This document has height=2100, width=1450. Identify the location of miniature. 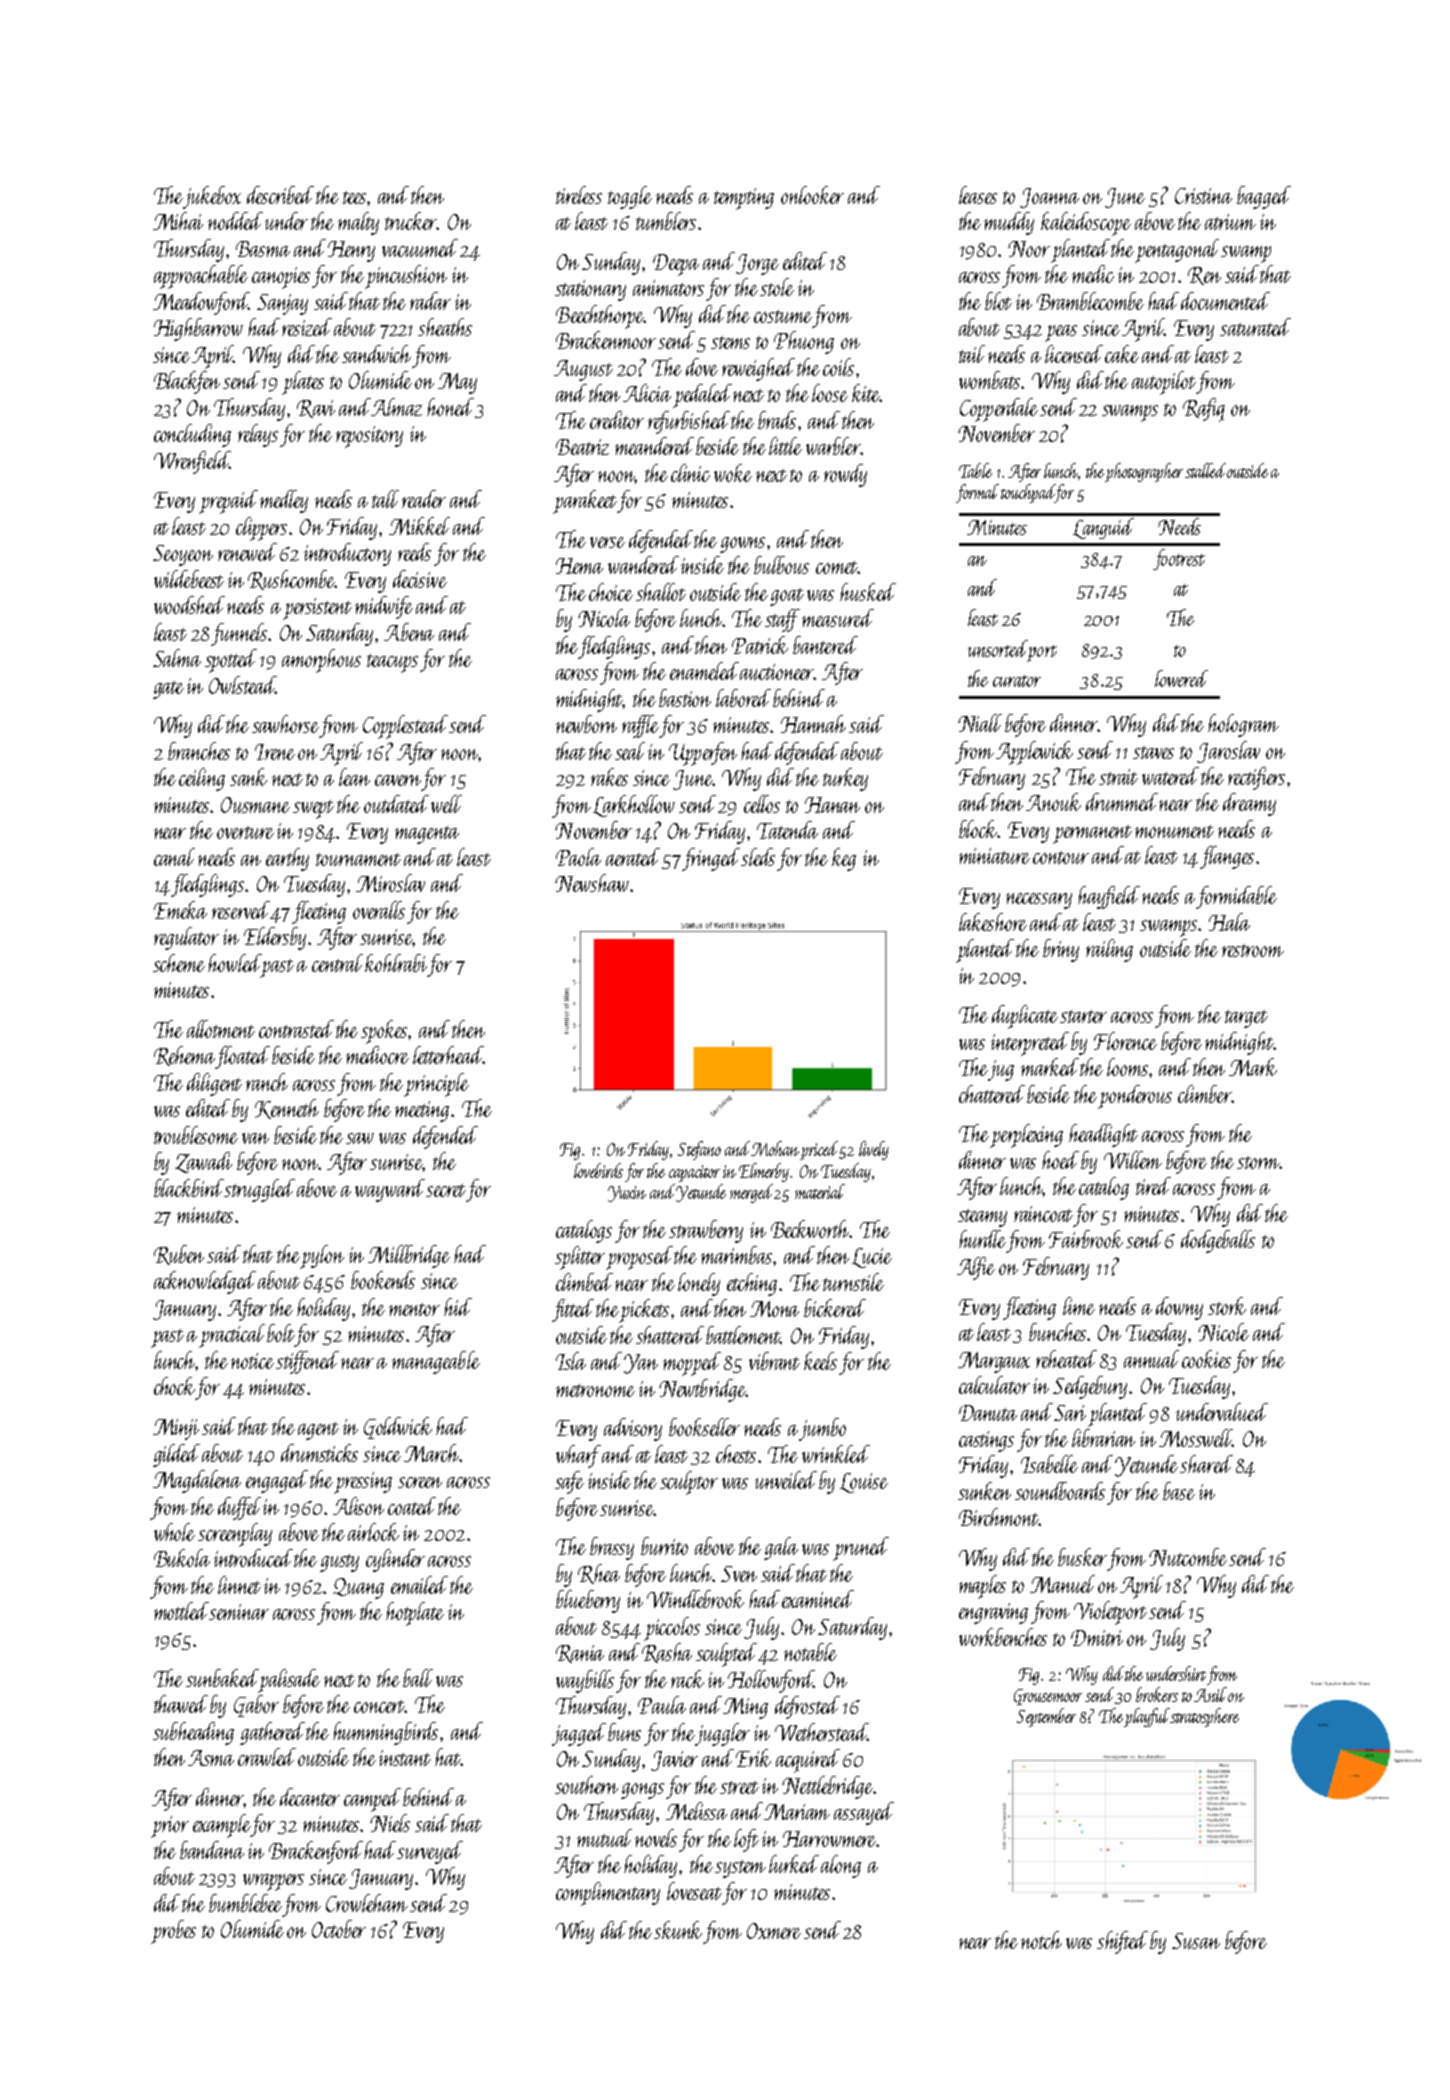
(994, 856).
